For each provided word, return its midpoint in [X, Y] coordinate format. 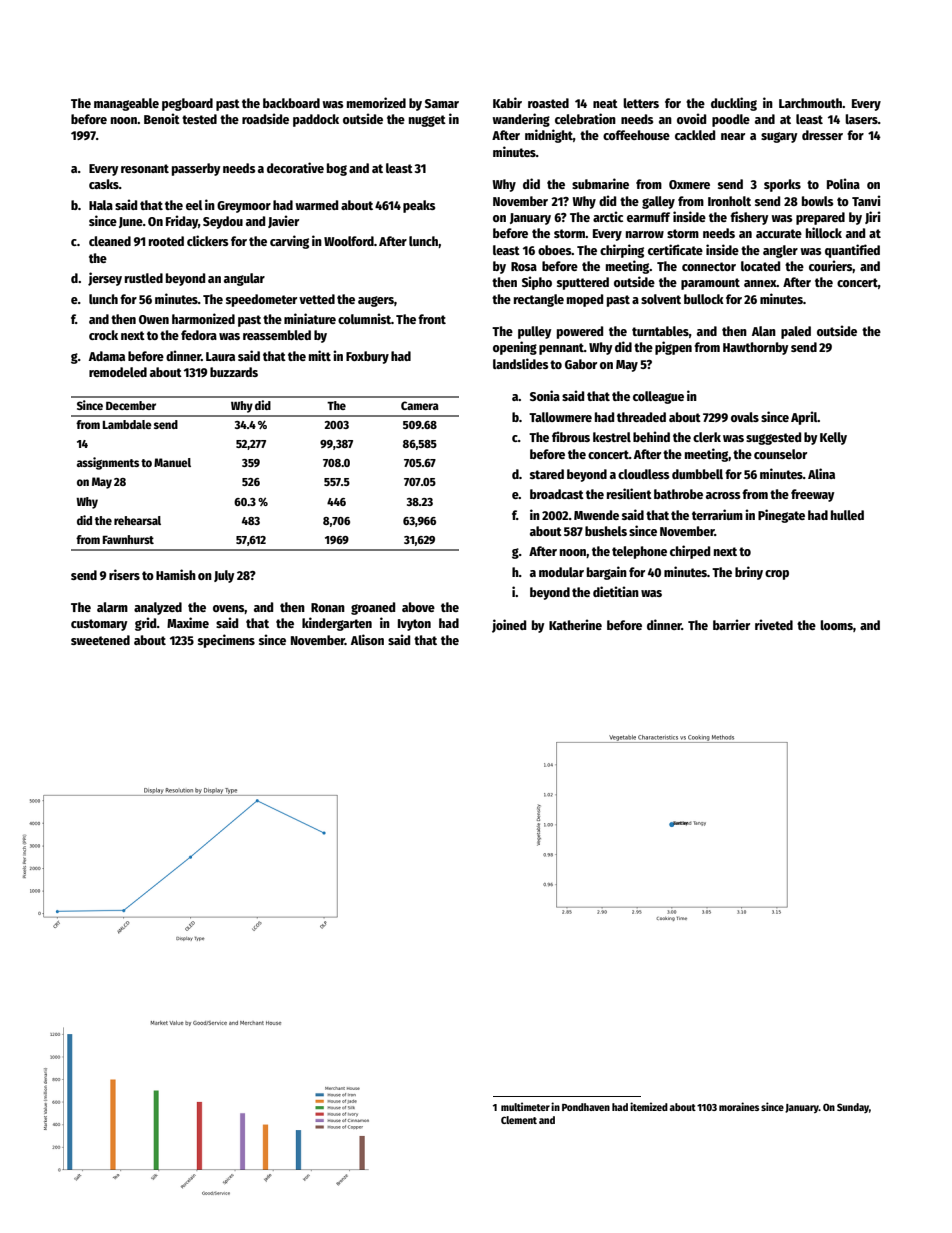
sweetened [100, 640]
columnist [364, 318]
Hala [101, 205]
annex [760, 283]
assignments [108, 463]
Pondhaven [586, 1107]
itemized [649, 1106]
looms [836, 625]
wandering [521, 120]
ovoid [691, 118]
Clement [519, 1120]
